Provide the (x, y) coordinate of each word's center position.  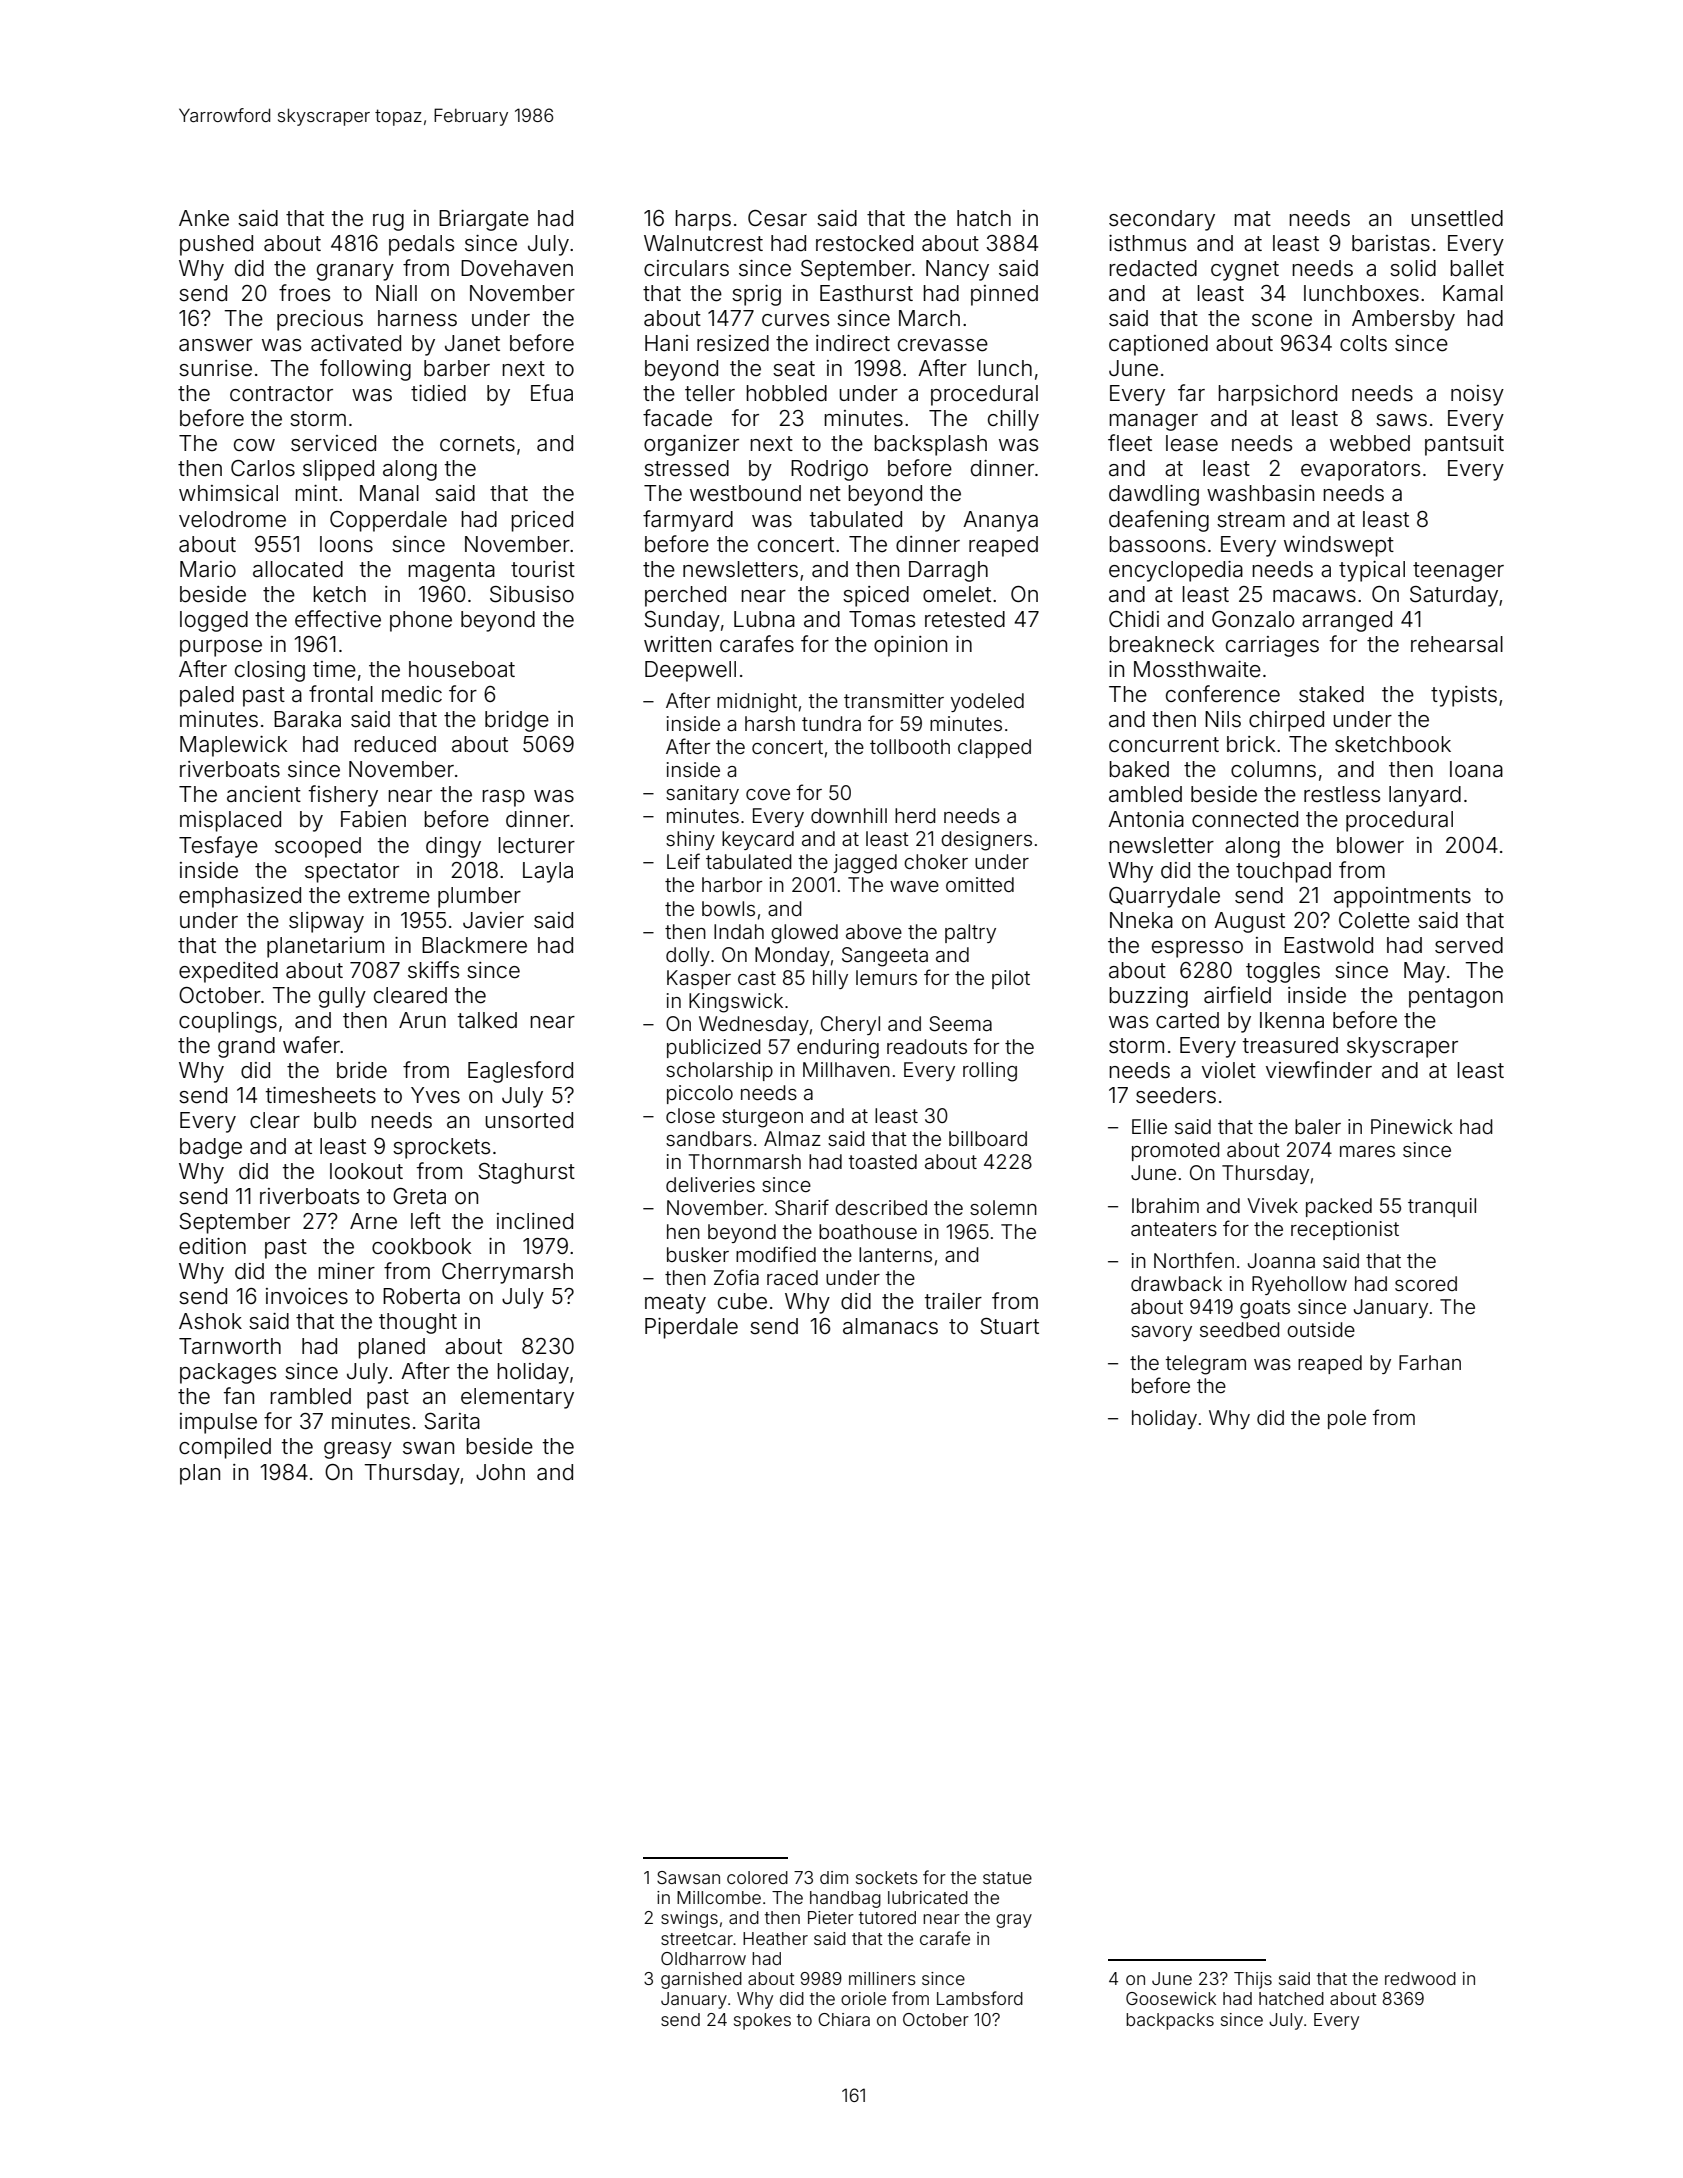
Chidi (1134, 619)
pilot (1011, 979)
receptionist (1345, 1230)
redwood (1420, 1978)
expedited (228, 972)
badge (211, 1148)
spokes (762, 2021)
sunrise (215, 368)
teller (710, 393)
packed (1339, 1207)
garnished (701, 1980)
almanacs (890, 1326)
